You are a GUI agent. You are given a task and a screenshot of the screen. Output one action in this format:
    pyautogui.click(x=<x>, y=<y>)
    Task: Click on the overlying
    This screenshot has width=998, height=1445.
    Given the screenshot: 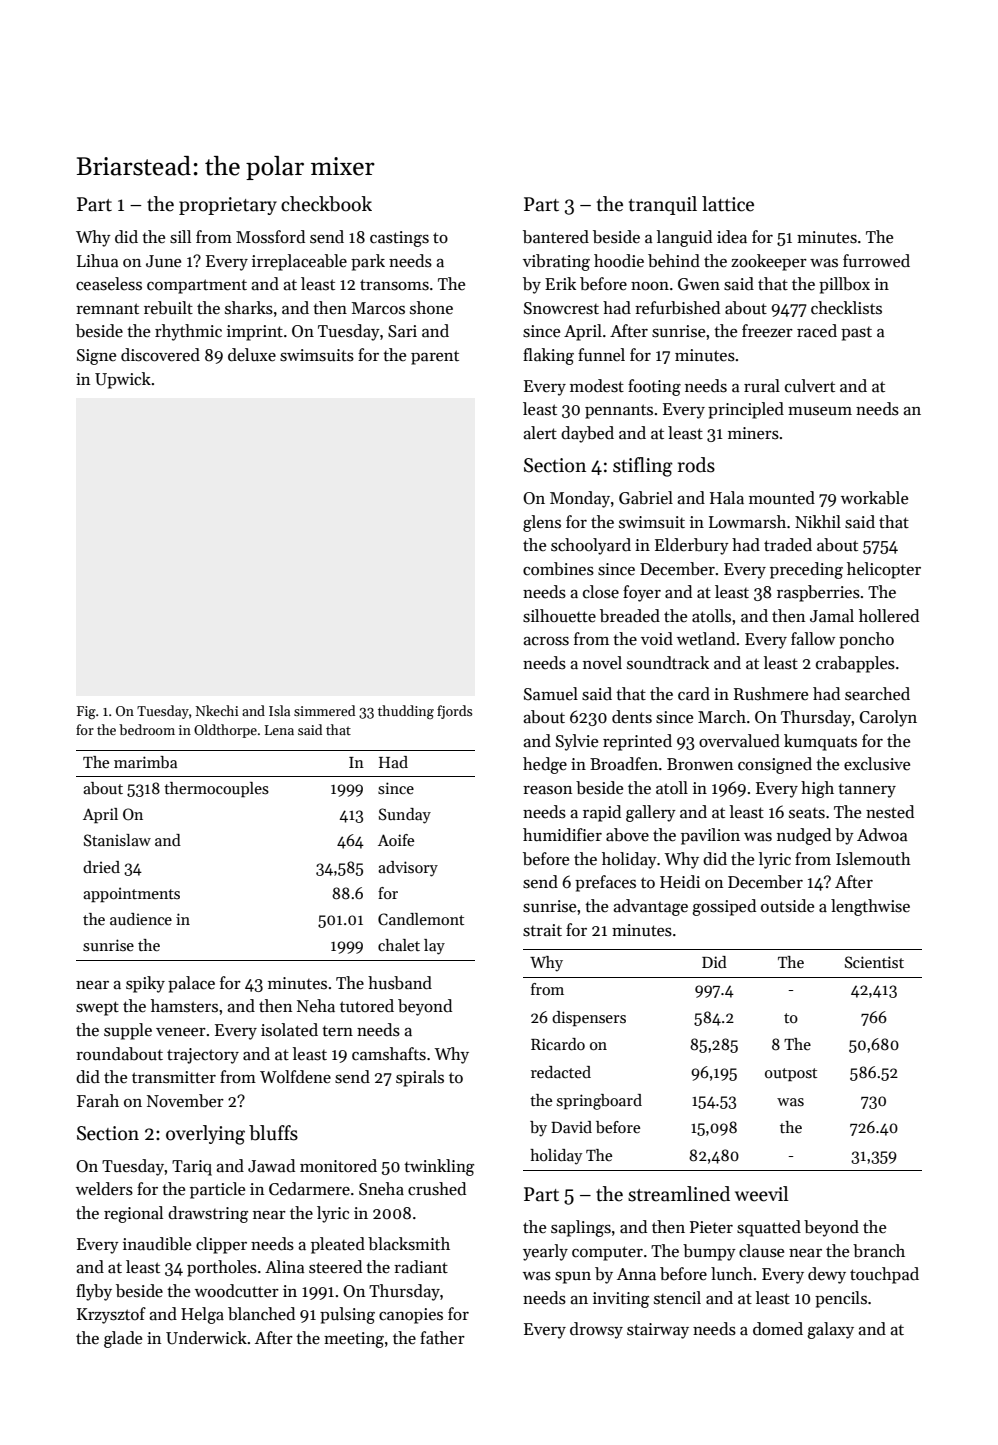 What is the action you would take?
    pyautogui.click(x=205, y=1135)
